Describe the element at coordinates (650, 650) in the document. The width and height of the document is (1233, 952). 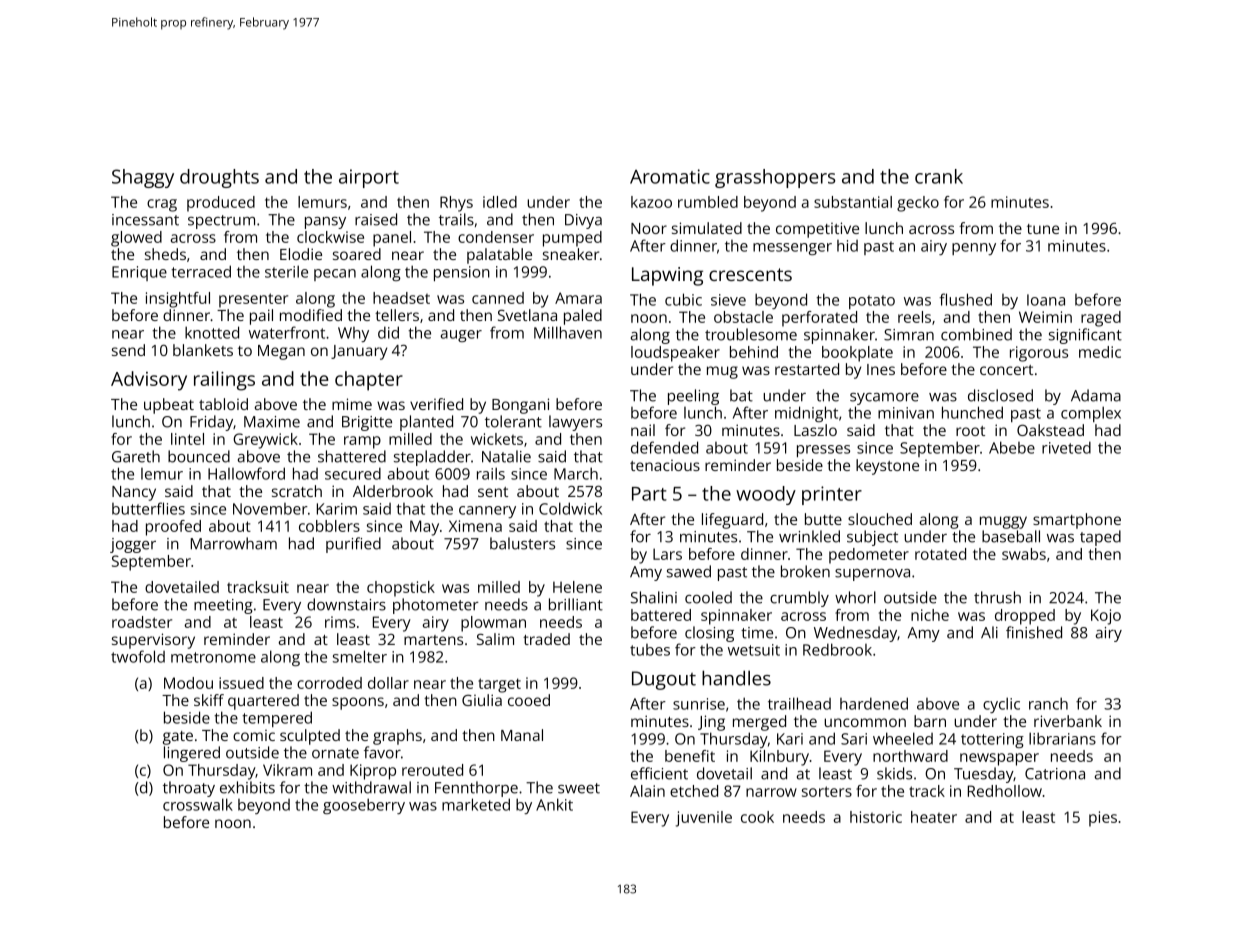
I see `tubes` at that location.
